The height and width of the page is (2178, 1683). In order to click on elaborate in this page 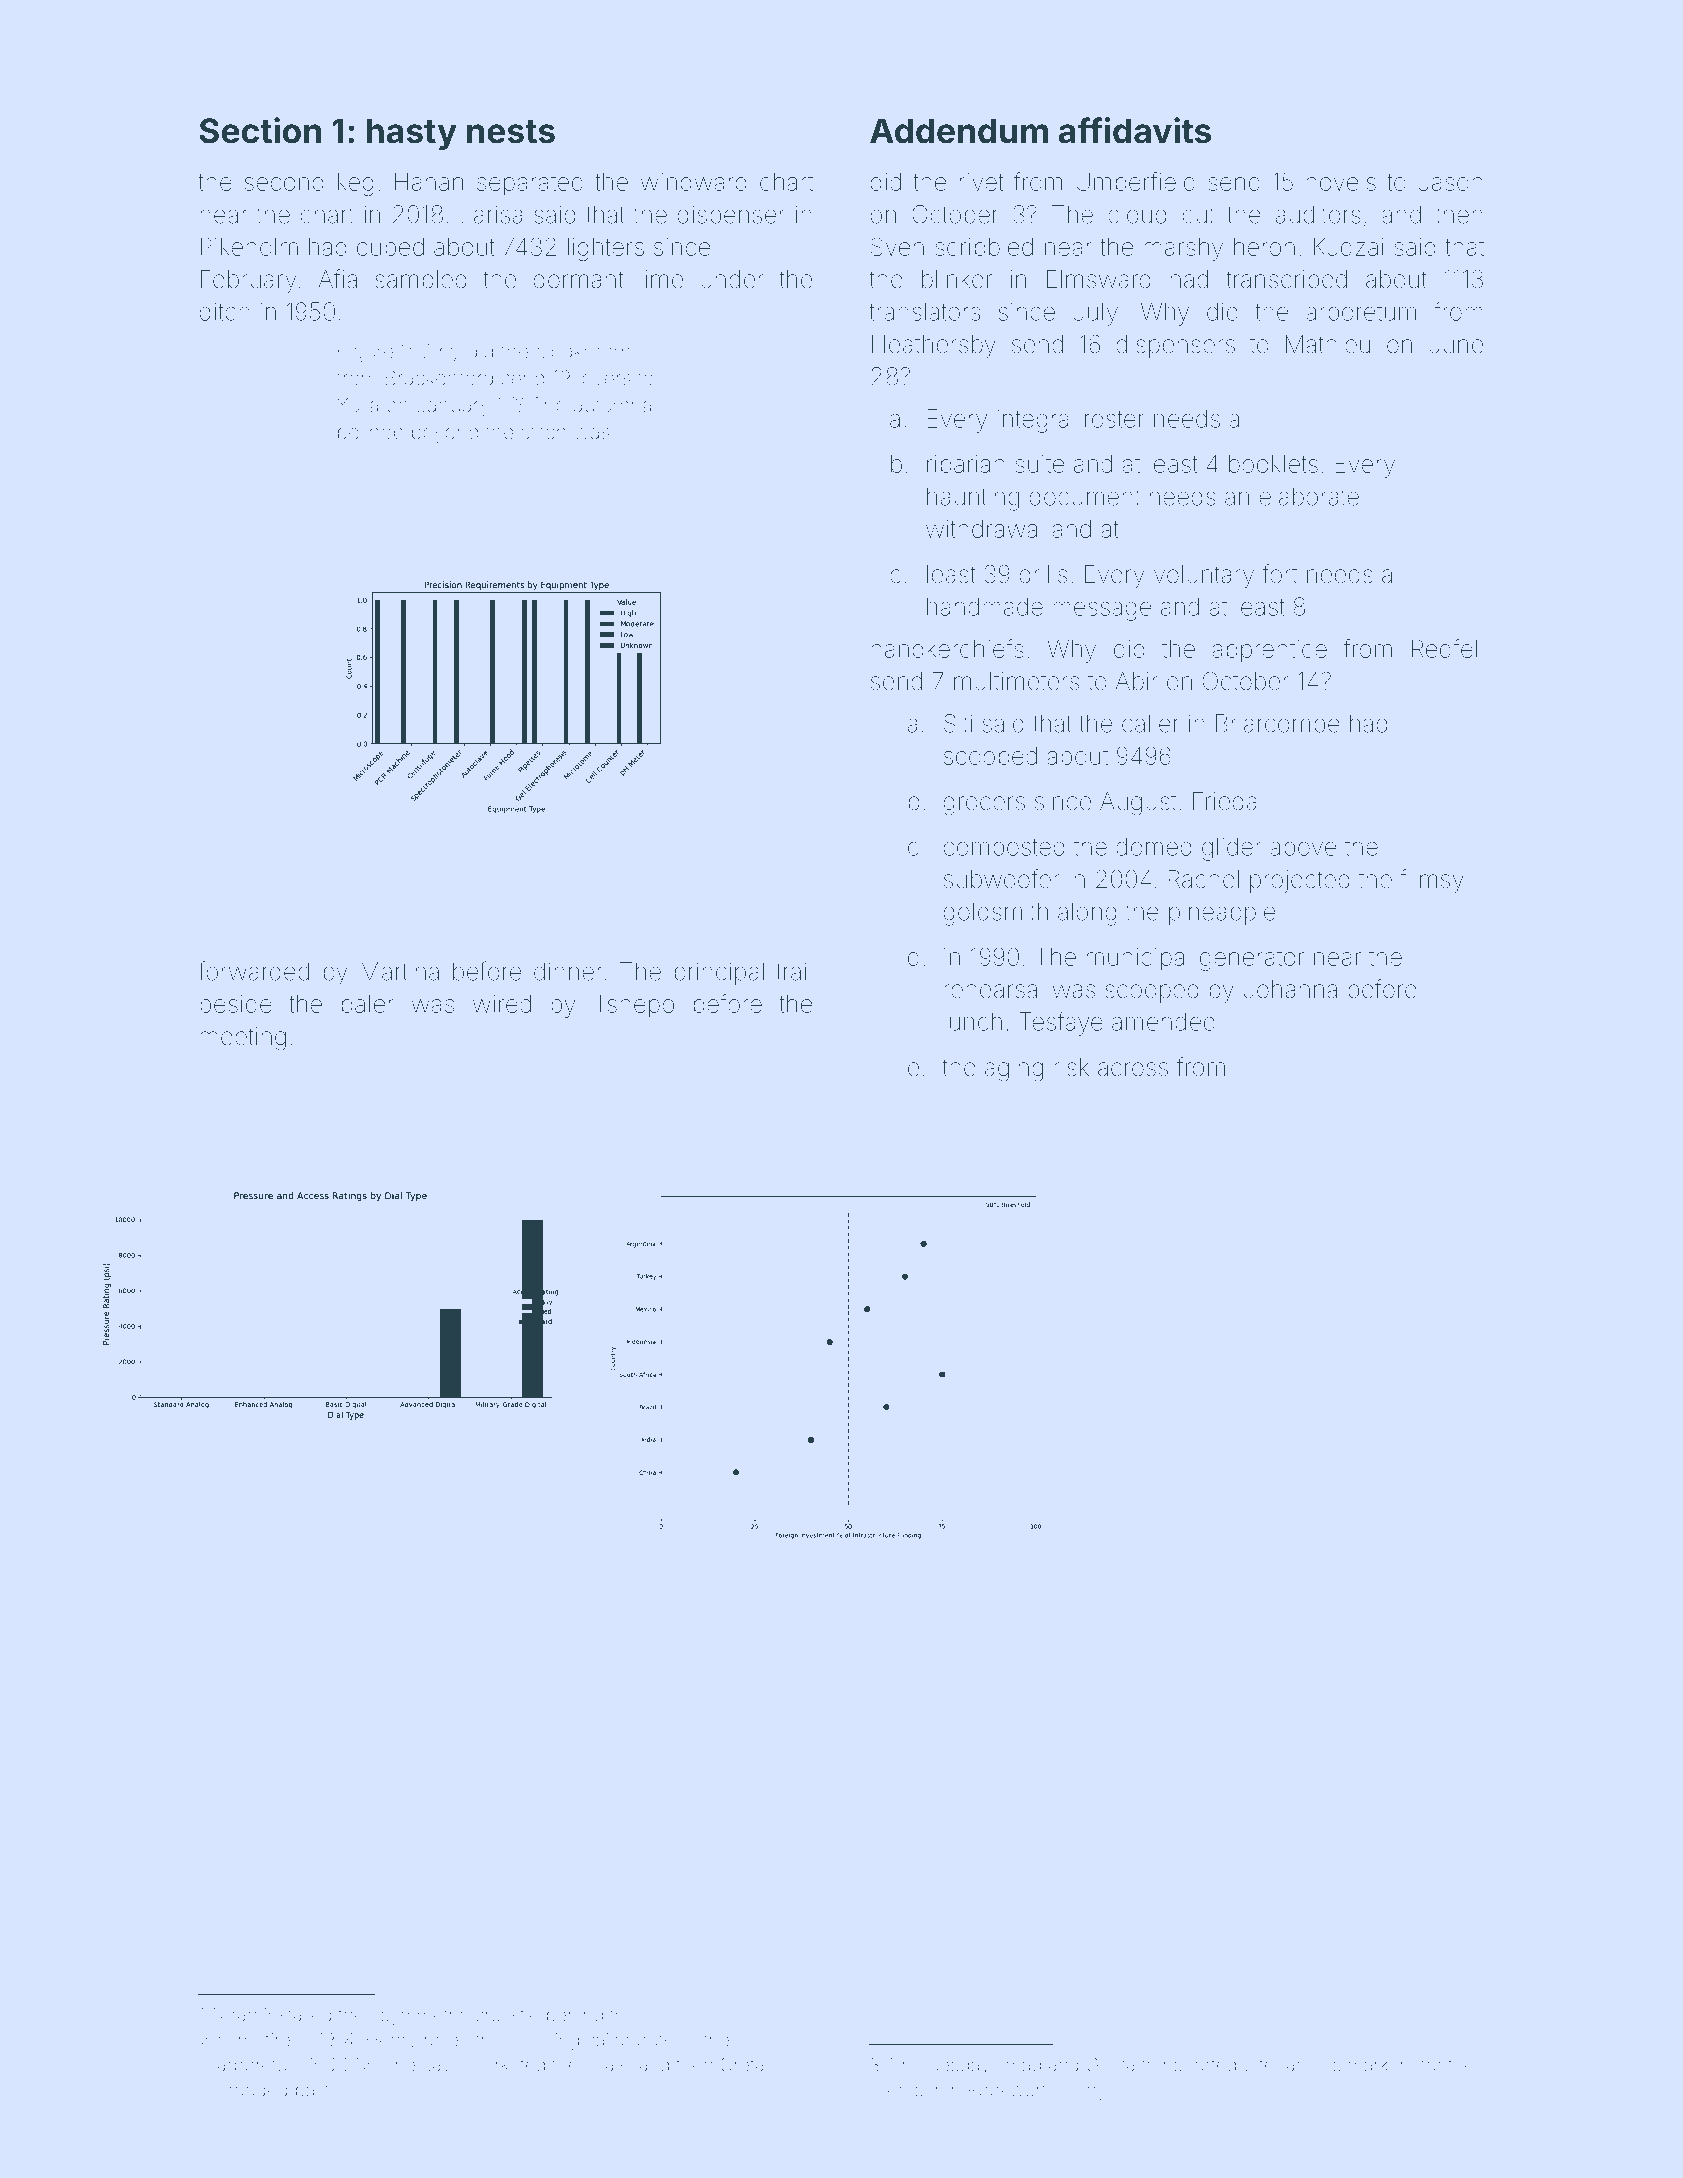, I will do `click(1309, 496)`.
